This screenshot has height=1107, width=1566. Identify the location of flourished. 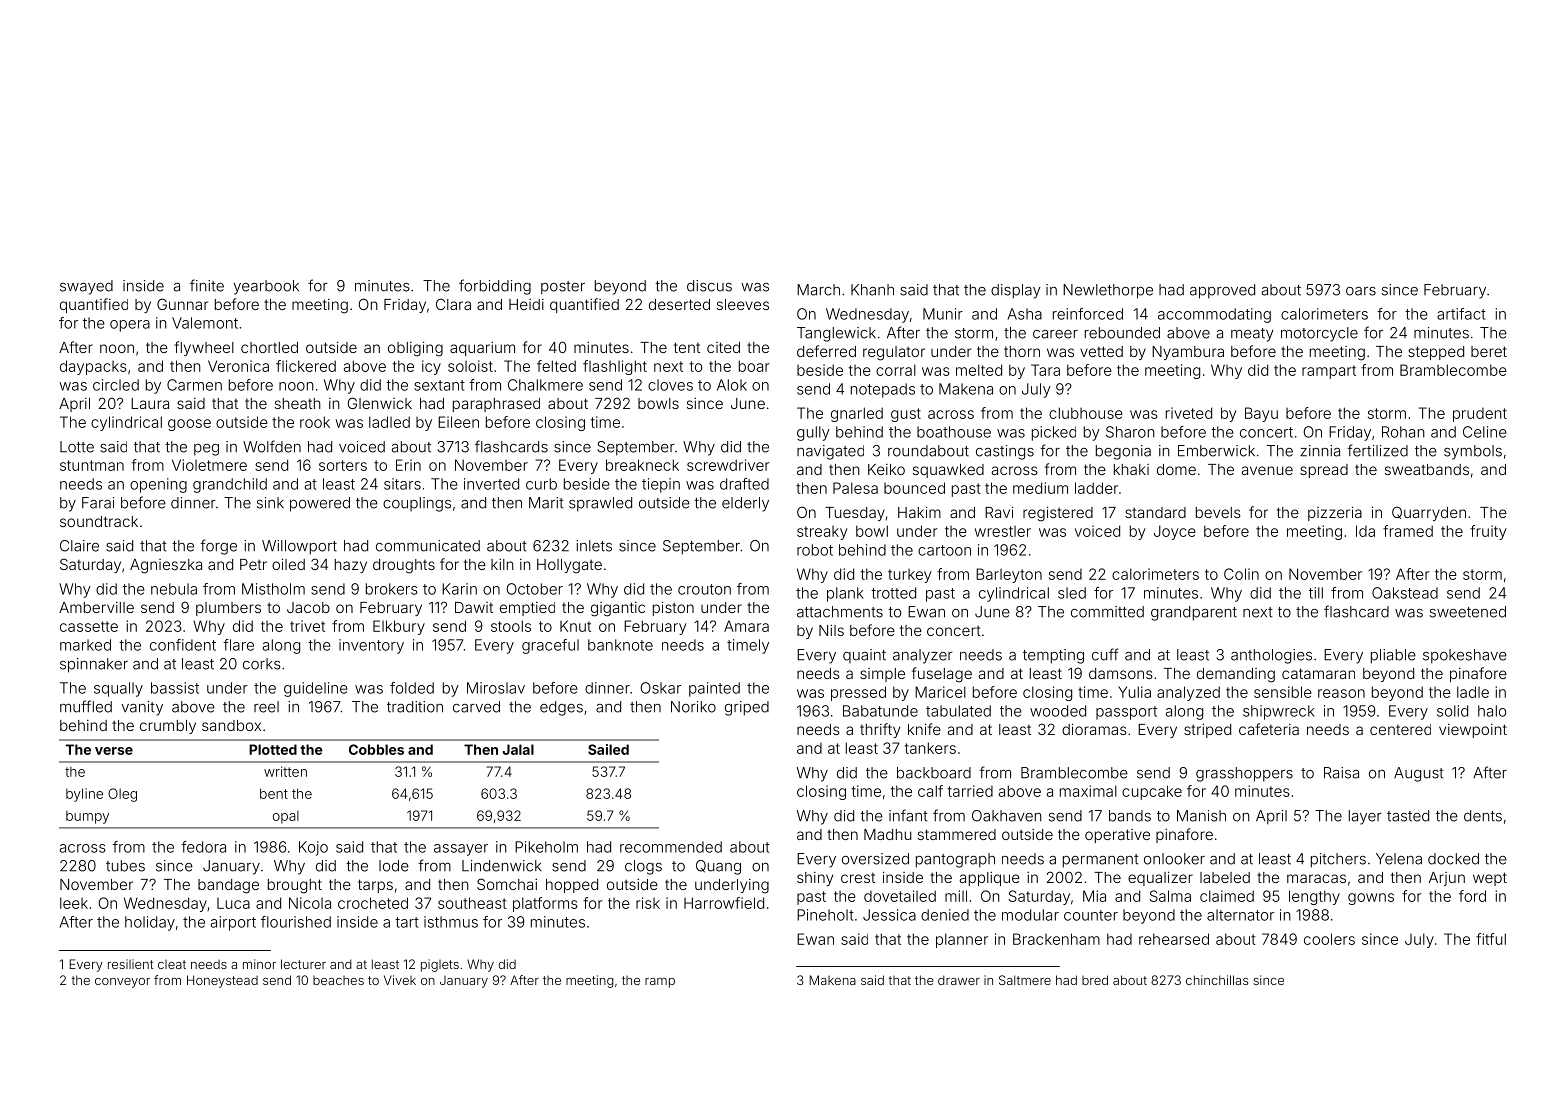
(296, 922).
